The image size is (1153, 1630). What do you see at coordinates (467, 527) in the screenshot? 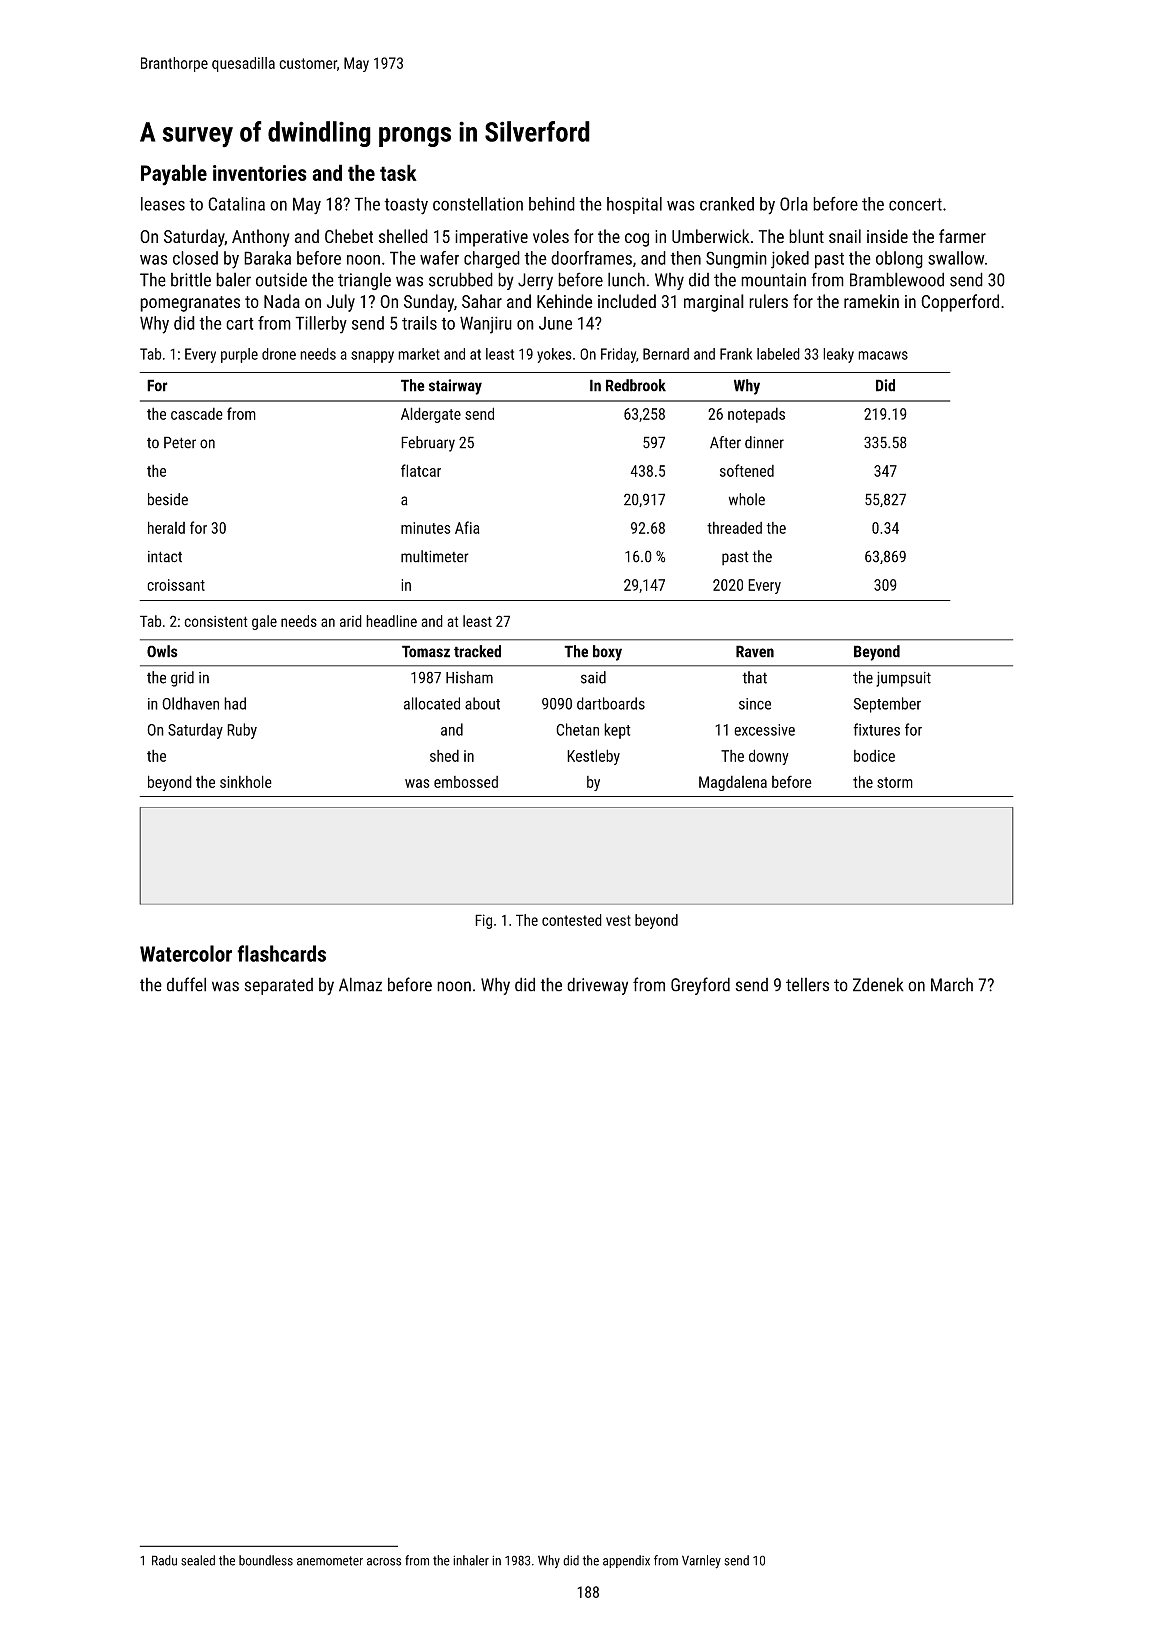
I see `Afia` at bounding box center [467, 527].
